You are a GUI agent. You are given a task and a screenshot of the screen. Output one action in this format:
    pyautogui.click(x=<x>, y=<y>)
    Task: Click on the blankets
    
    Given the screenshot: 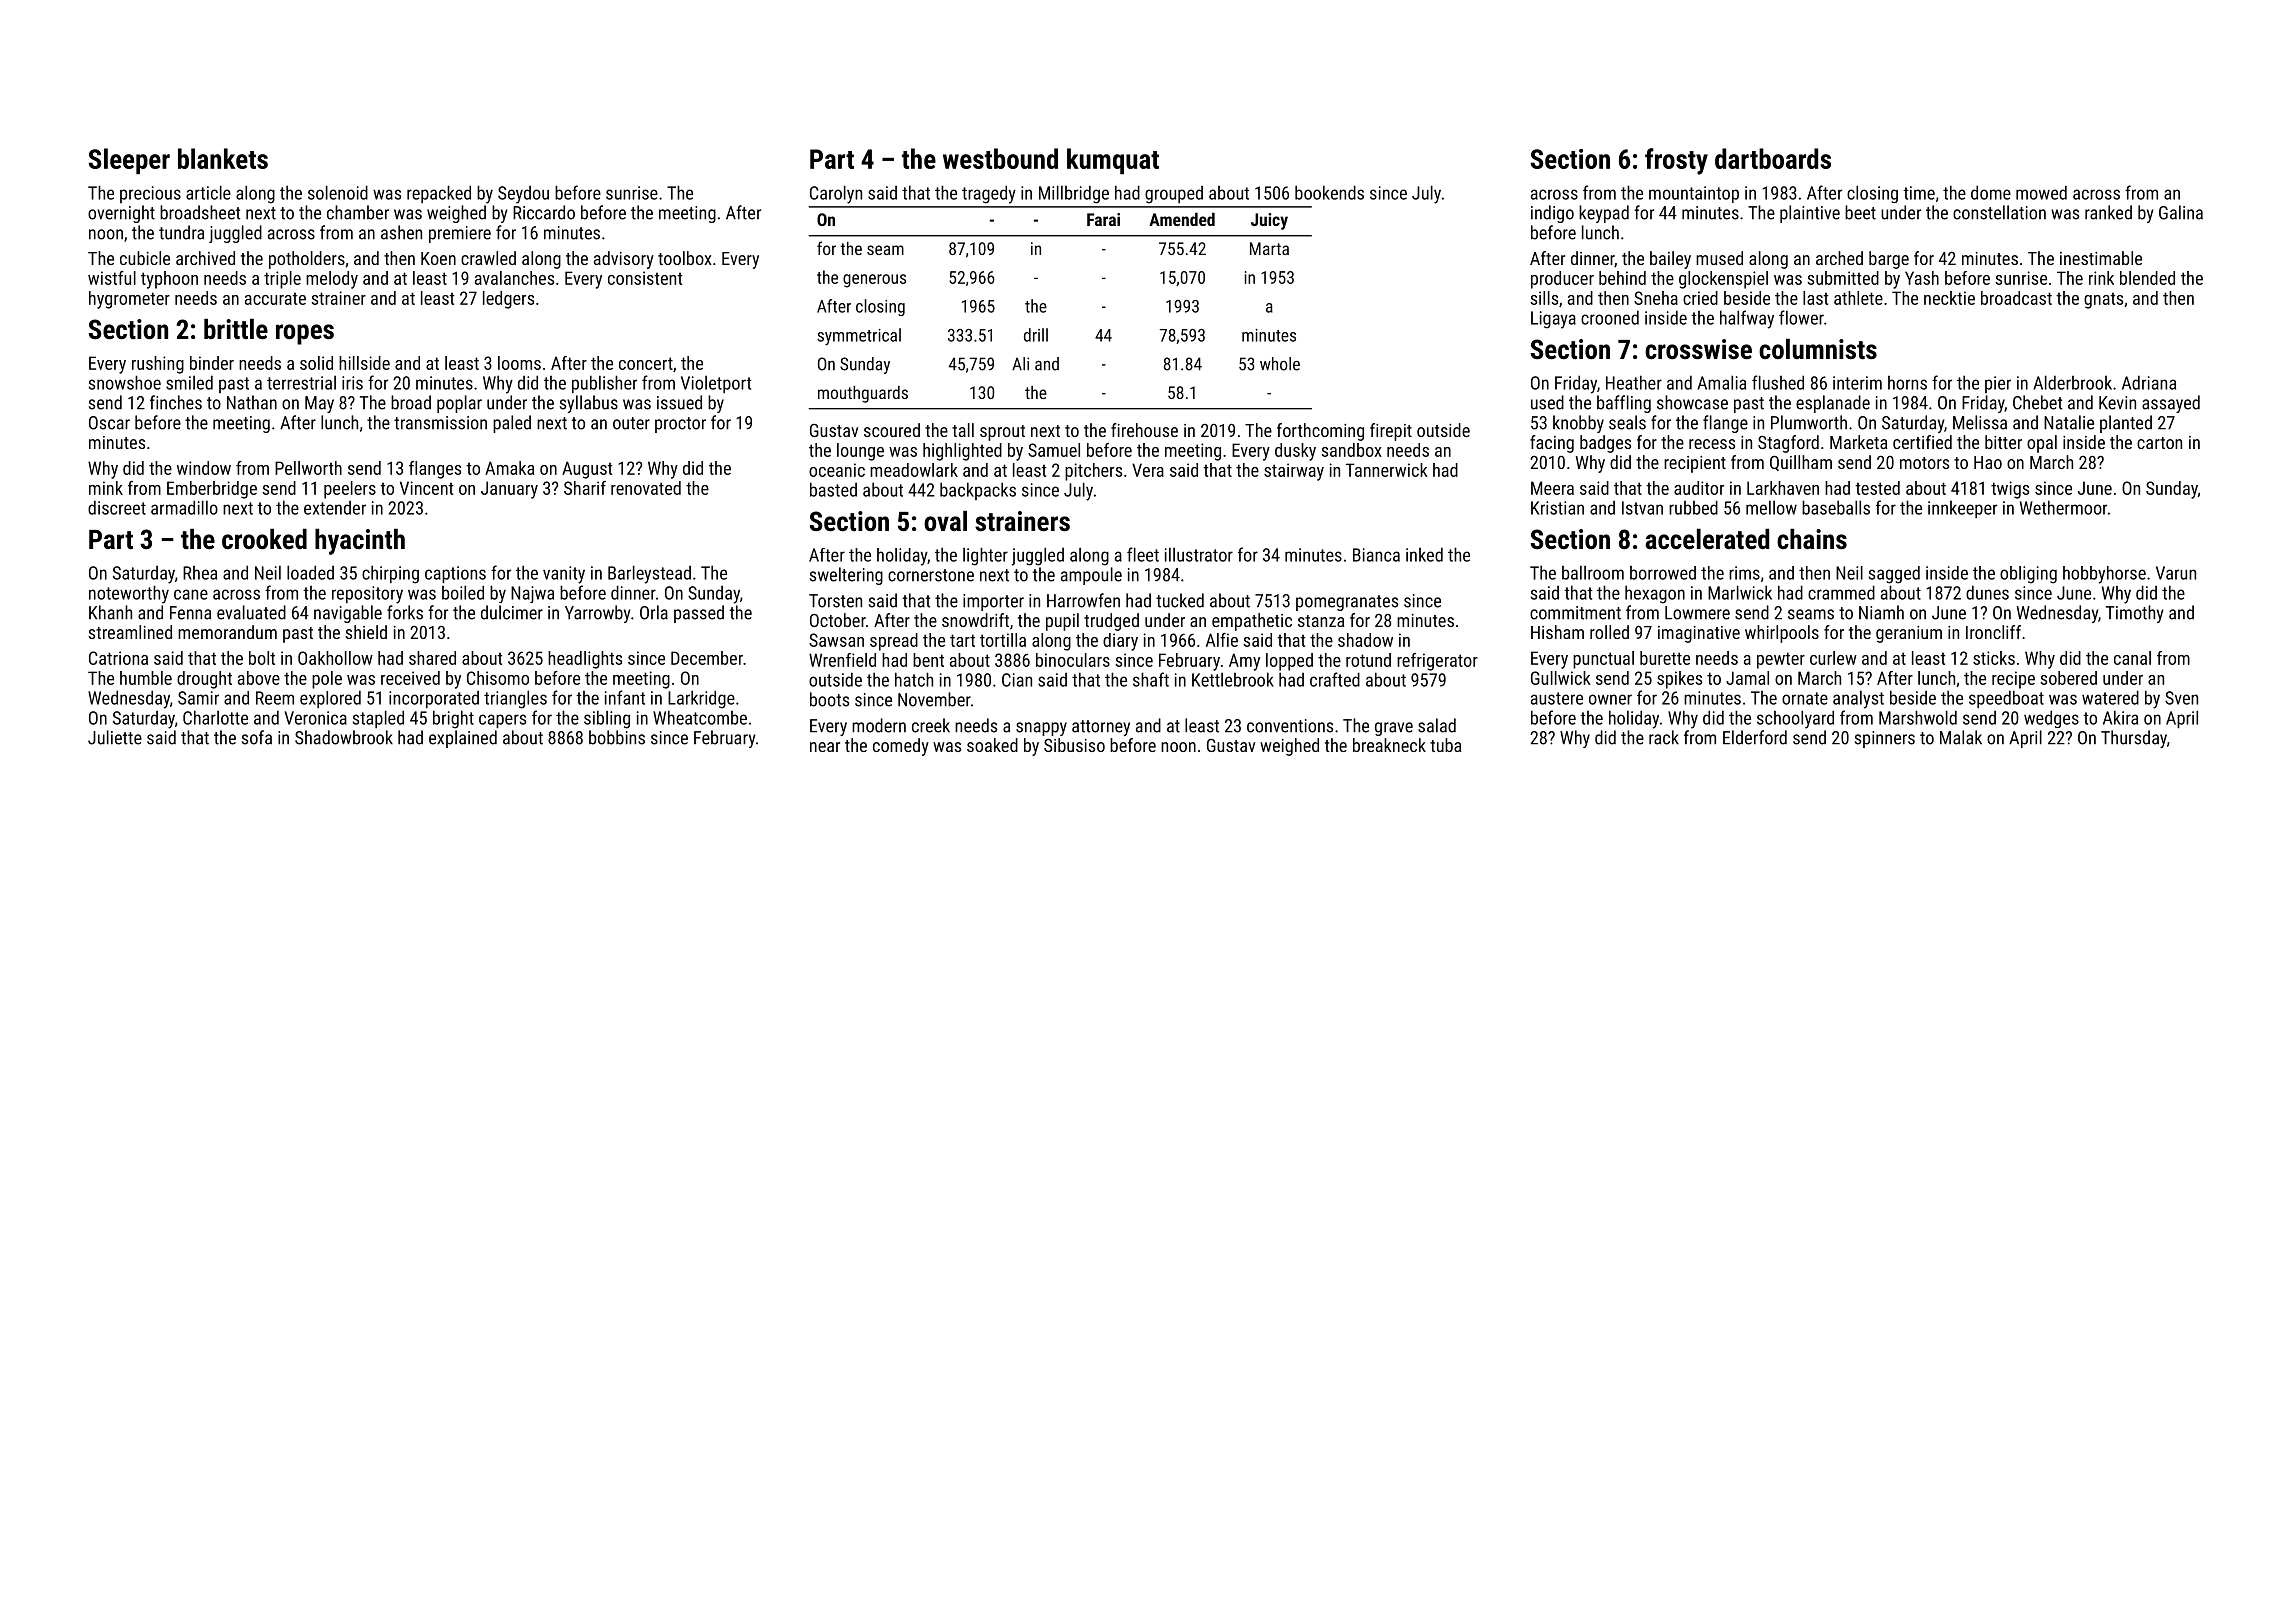 What is the action you would take?
    pyautogui.click(x=223, y=158)
